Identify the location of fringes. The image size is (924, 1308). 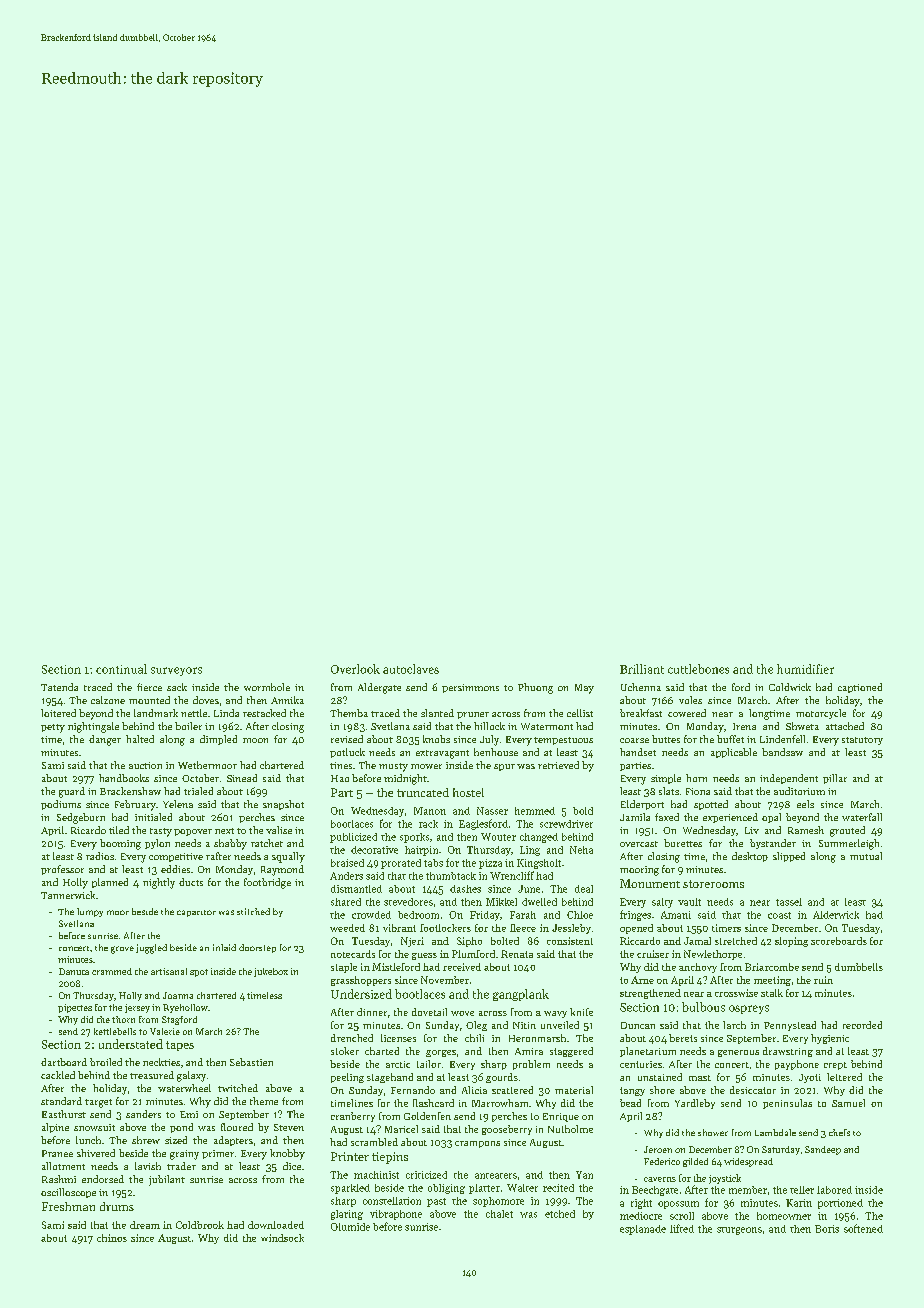
(635, 915).
